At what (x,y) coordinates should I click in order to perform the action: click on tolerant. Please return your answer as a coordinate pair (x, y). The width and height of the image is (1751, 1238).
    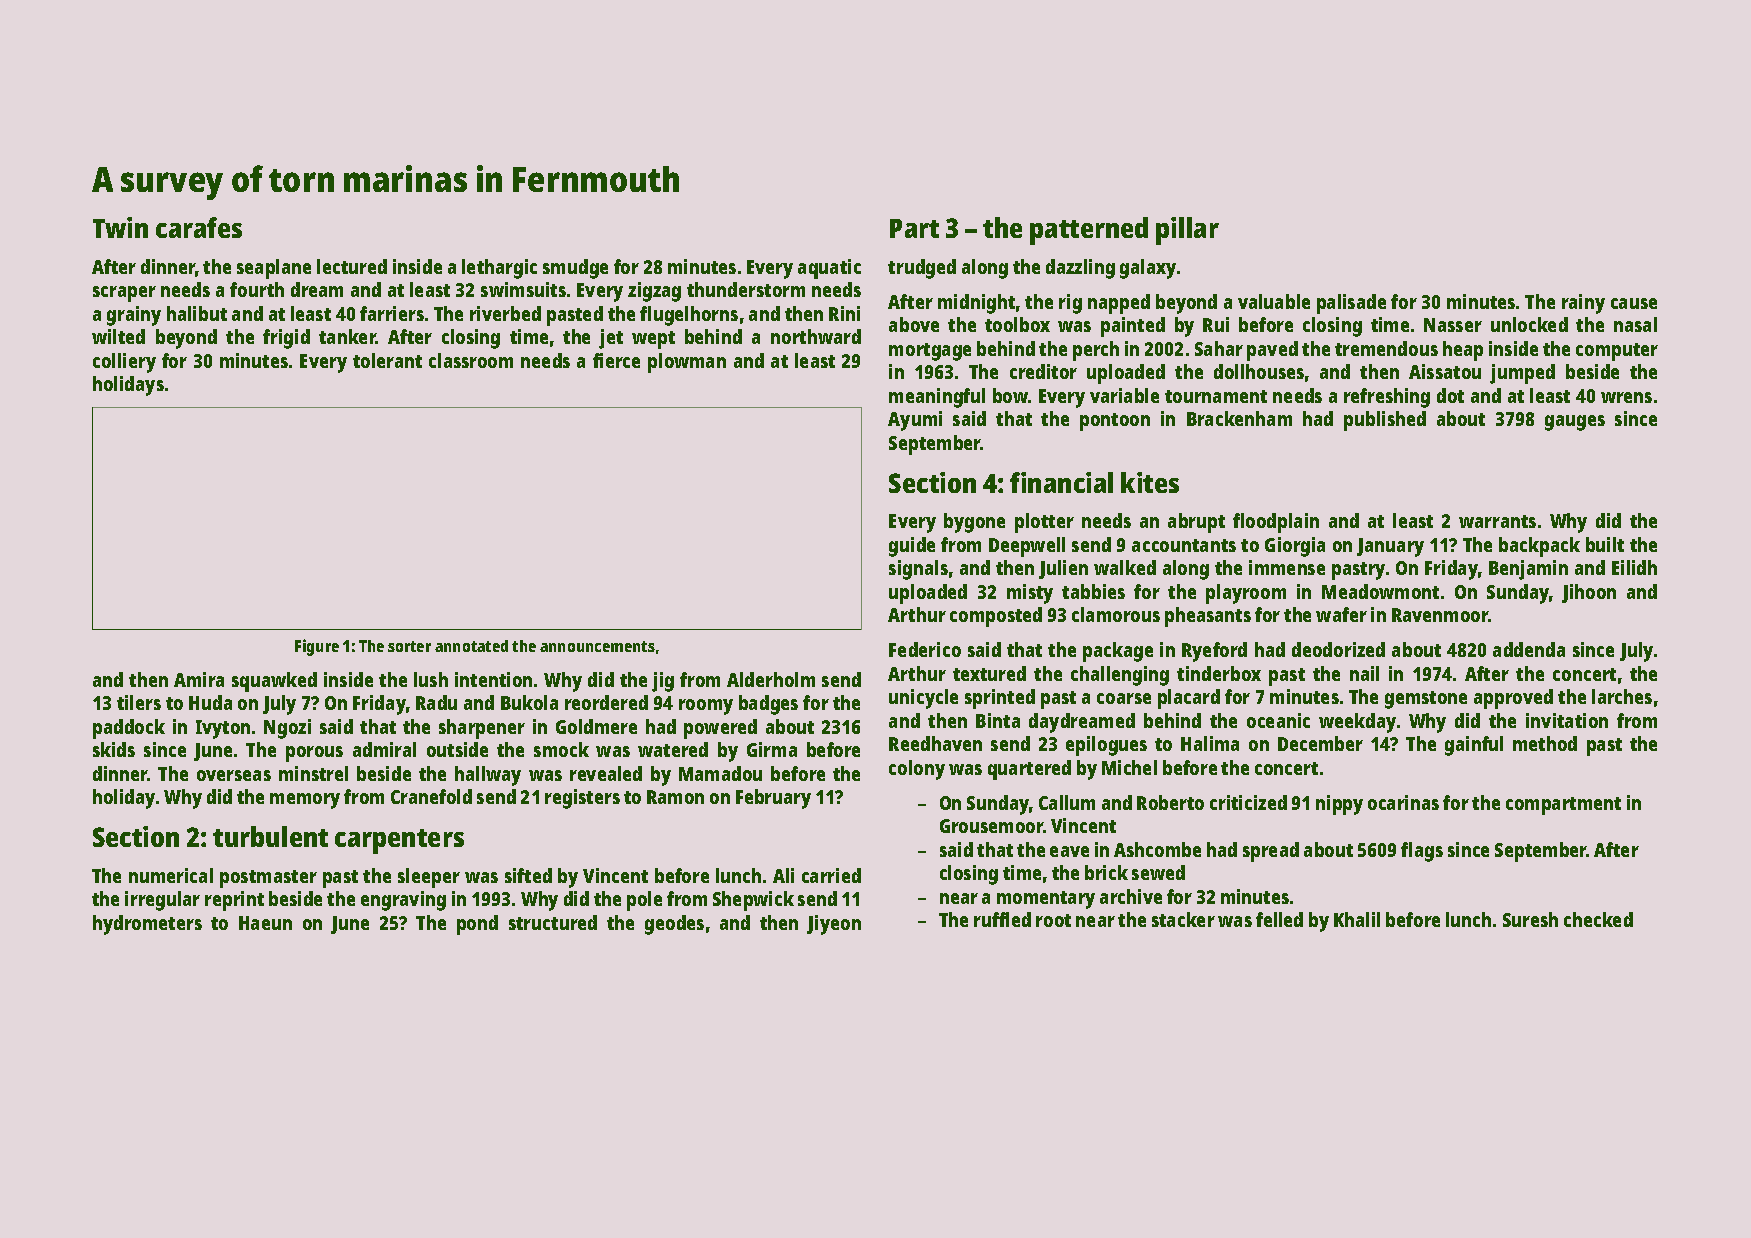
    Looking at the image, I should click on (387, 360).
